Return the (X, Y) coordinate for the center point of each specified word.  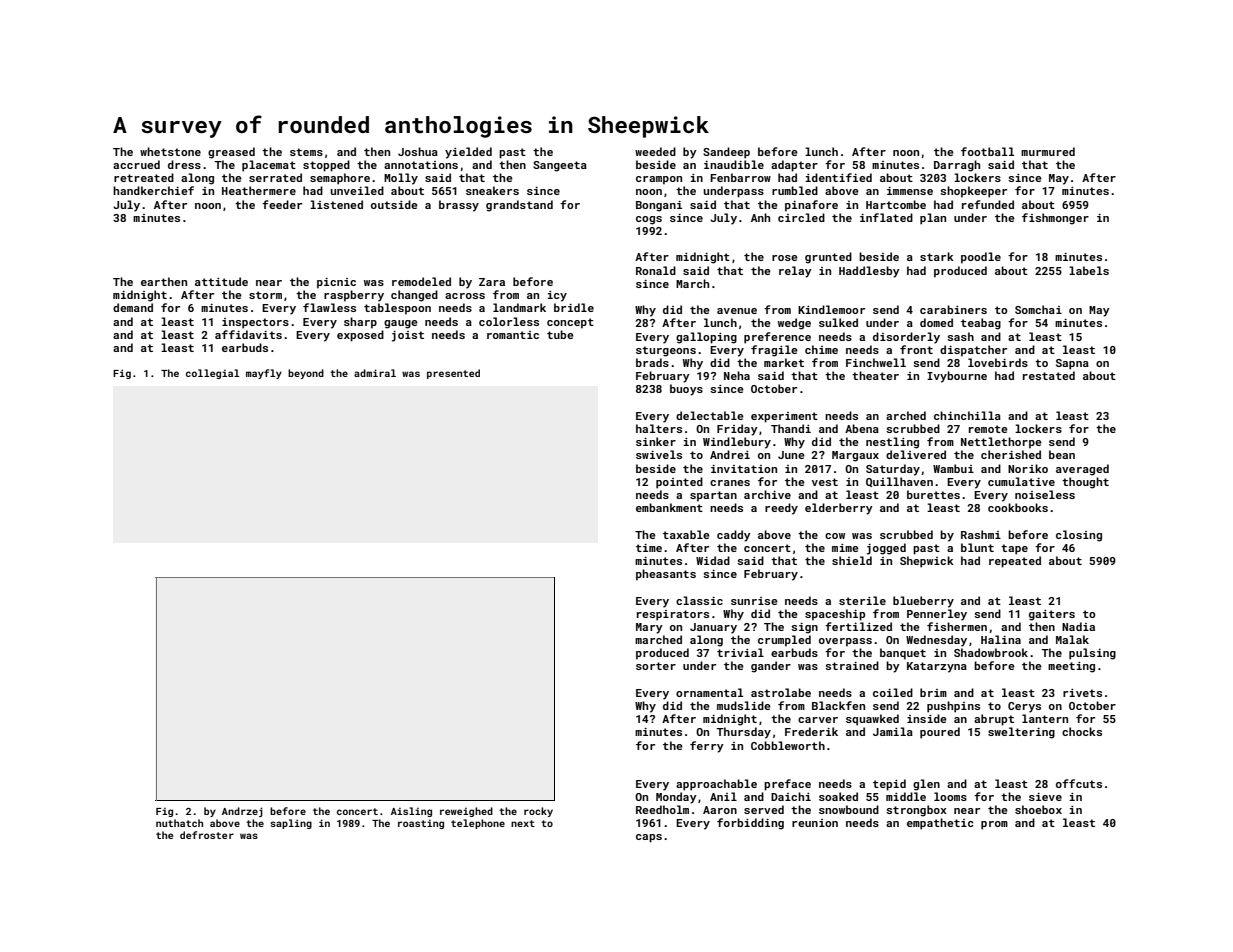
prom (994, 825)
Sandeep (726, 153)
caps (649, 838)
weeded (655, 151)
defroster (207, 835)
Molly (401, 179)
